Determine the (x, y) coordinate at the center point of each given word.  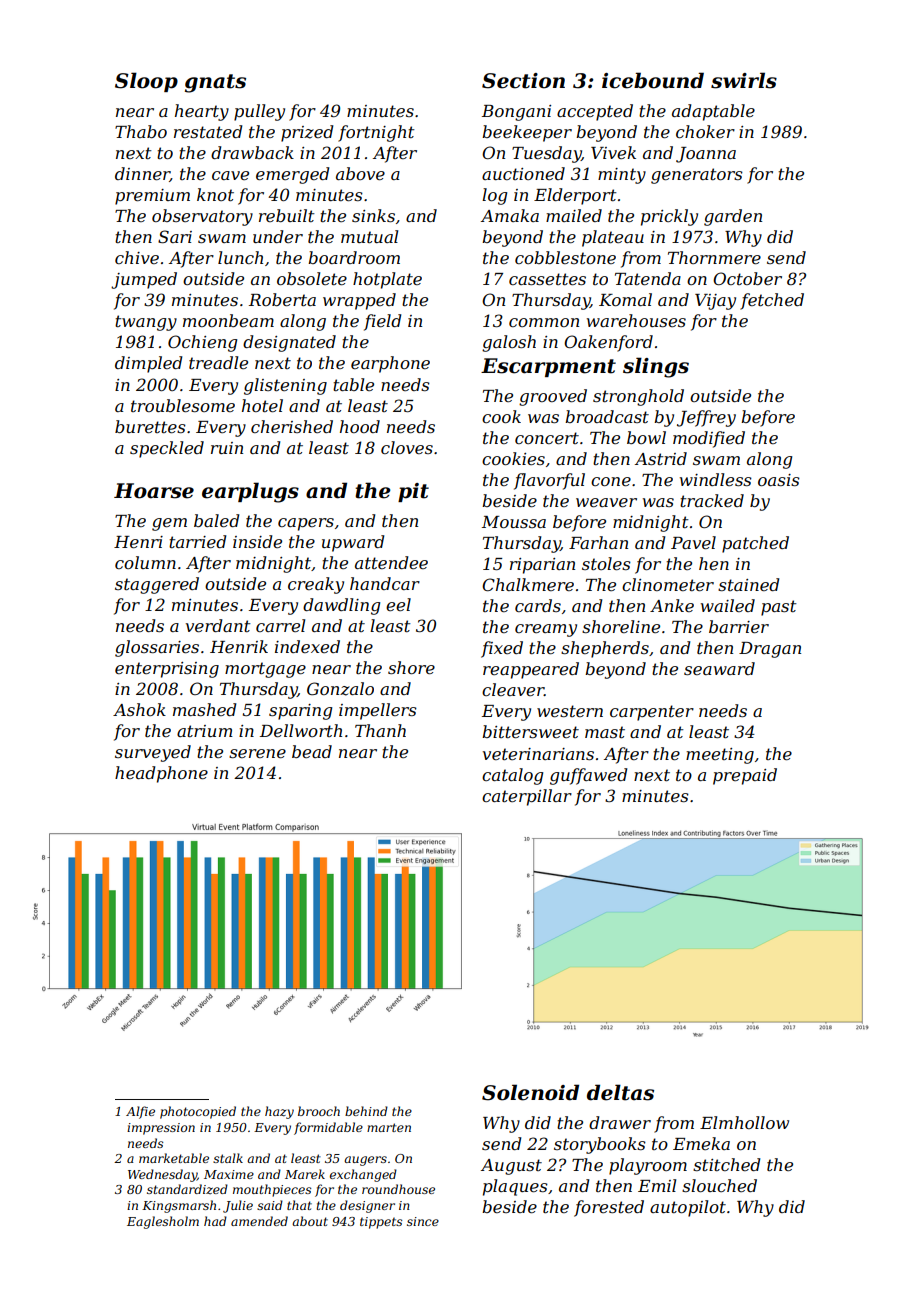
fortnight (376, 133)
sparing (300, 712)
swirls (744, 80)
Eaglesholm (163, 1222)
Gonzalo (340, 689)
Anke (672, 605)
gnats (215, 83)
